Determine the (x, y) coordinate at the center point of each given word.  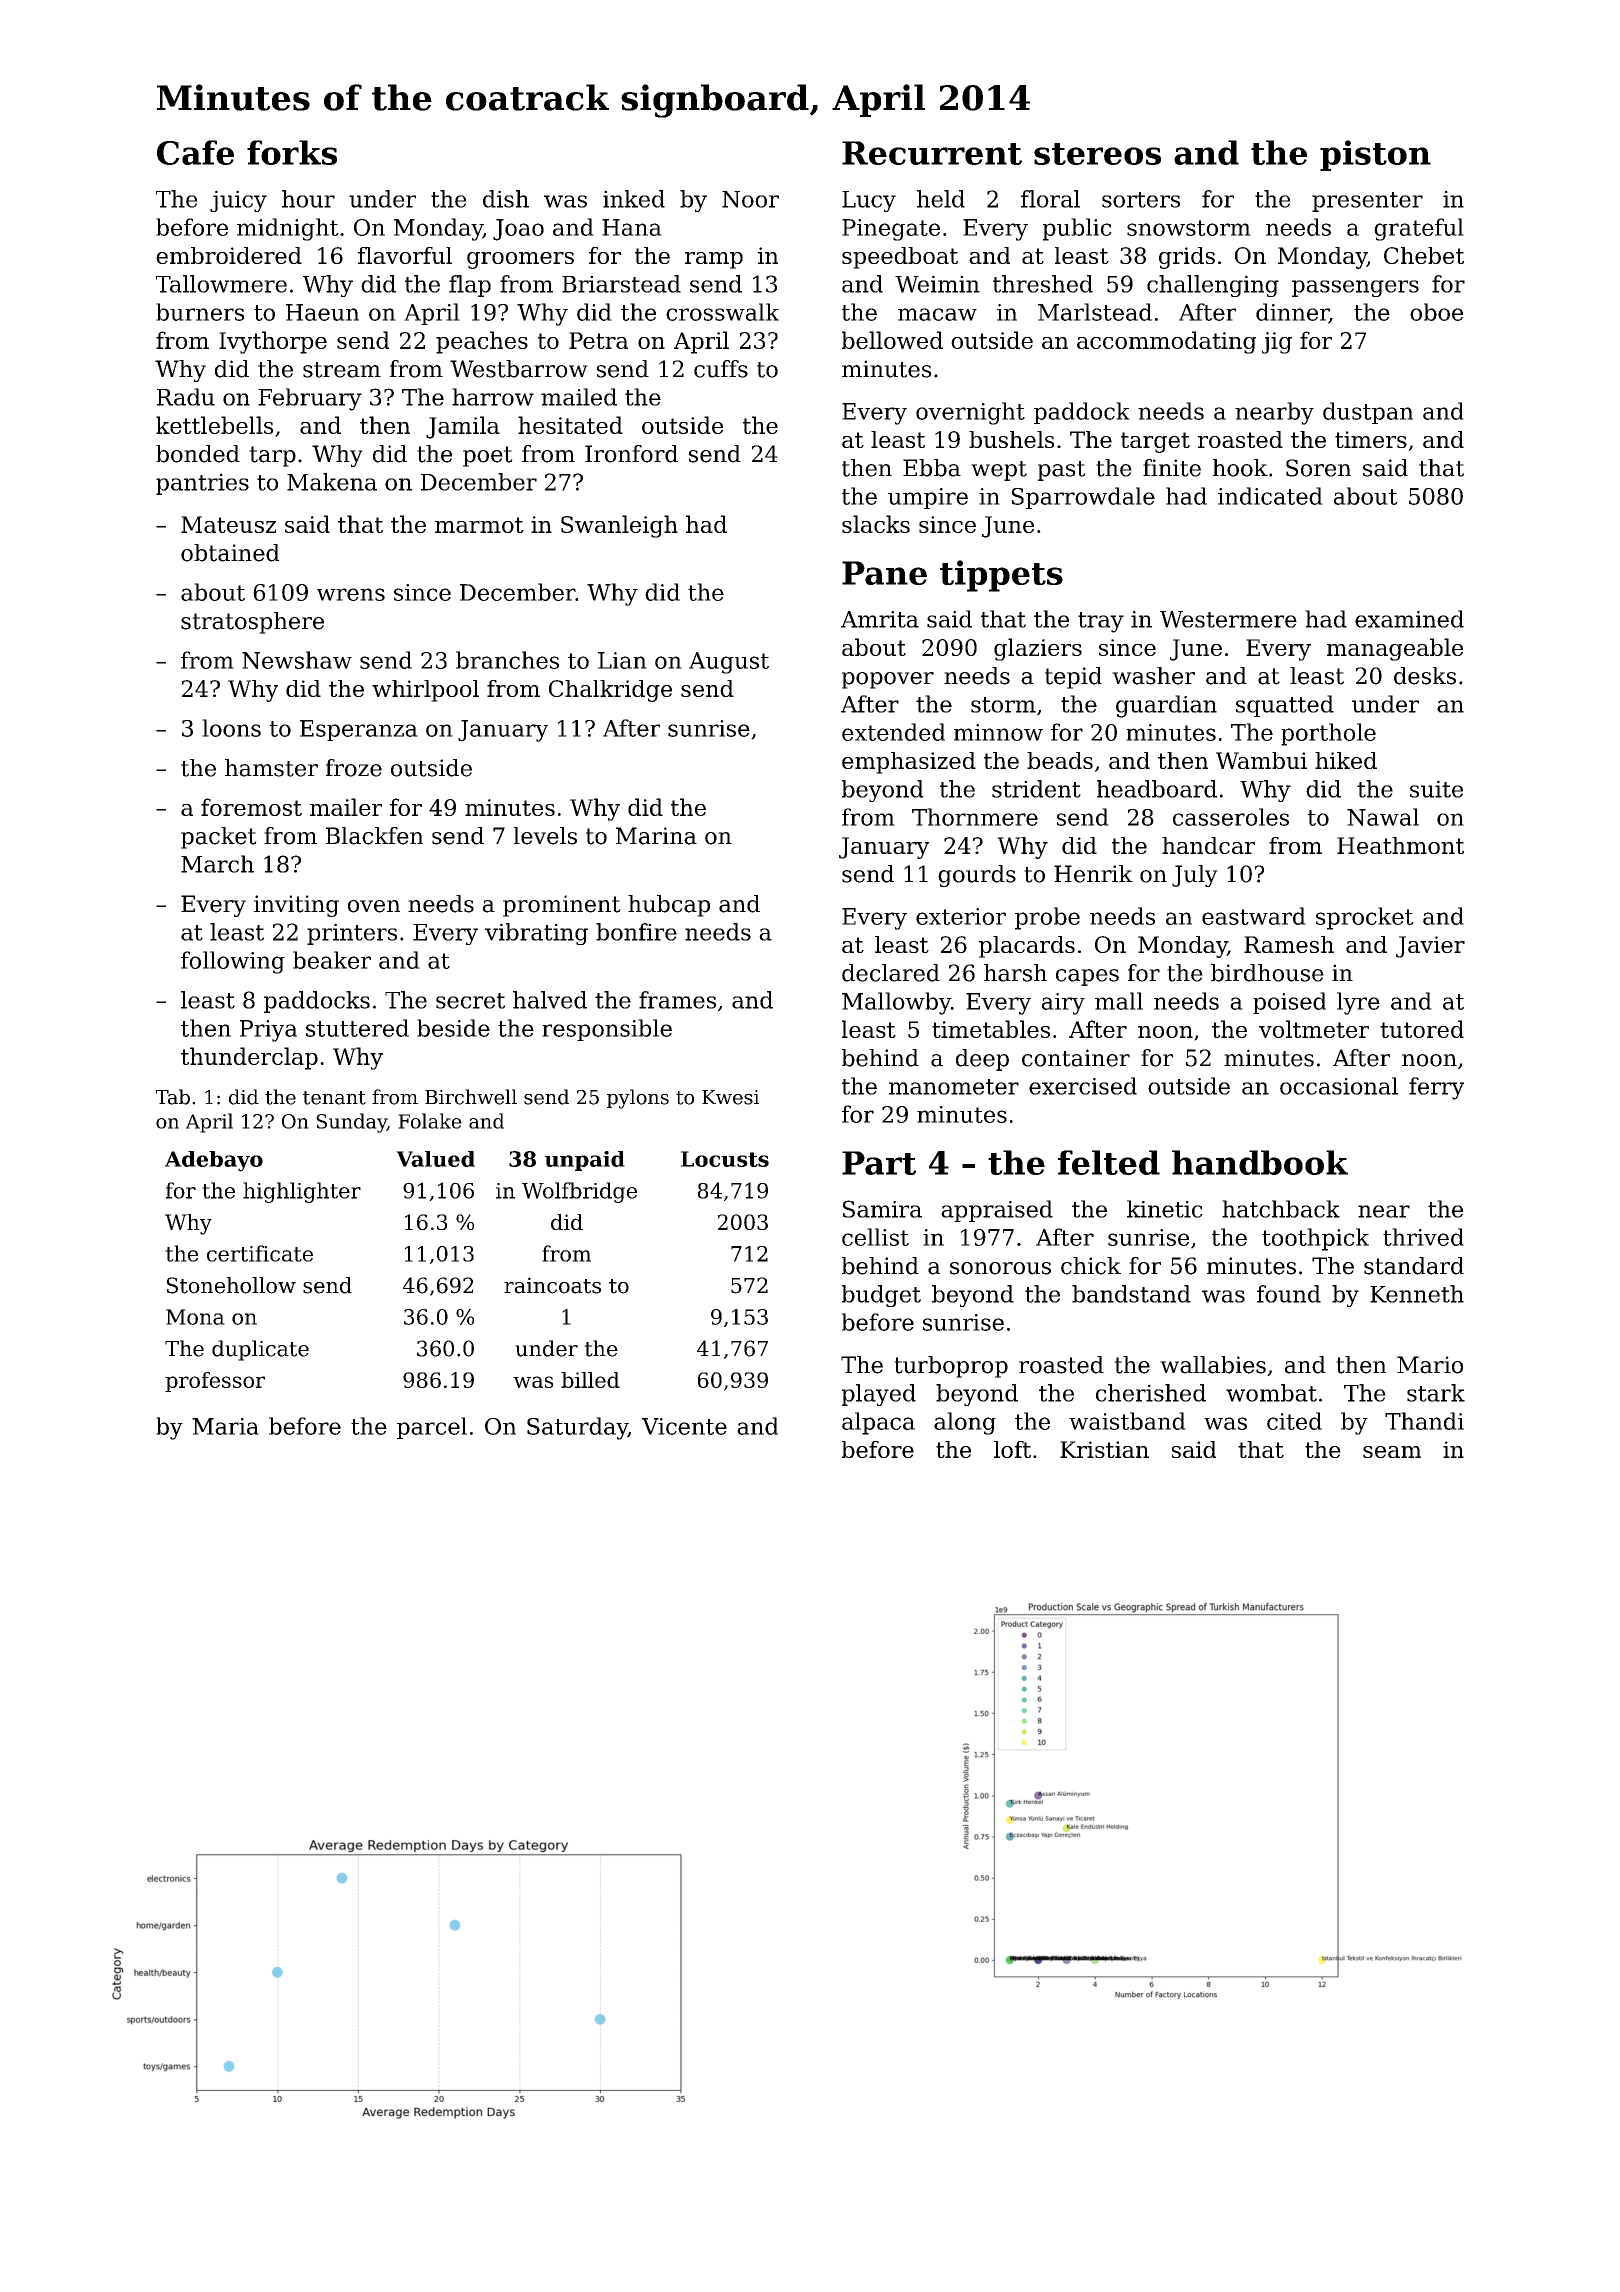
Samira (882, 1209)
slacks (876, 524)
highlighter (302, 1192)
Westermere (1228, 619)
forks (292, 152)
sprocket (1365, 918)
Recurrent (932, 153)
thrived (1423, 1237)
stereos (1097, 154)
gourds (977, 876)
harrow (493, 397)
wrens (351, 594)
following (233, 962)
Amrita (880, 619)
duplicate (260, 1350)
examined (1409, 619)
